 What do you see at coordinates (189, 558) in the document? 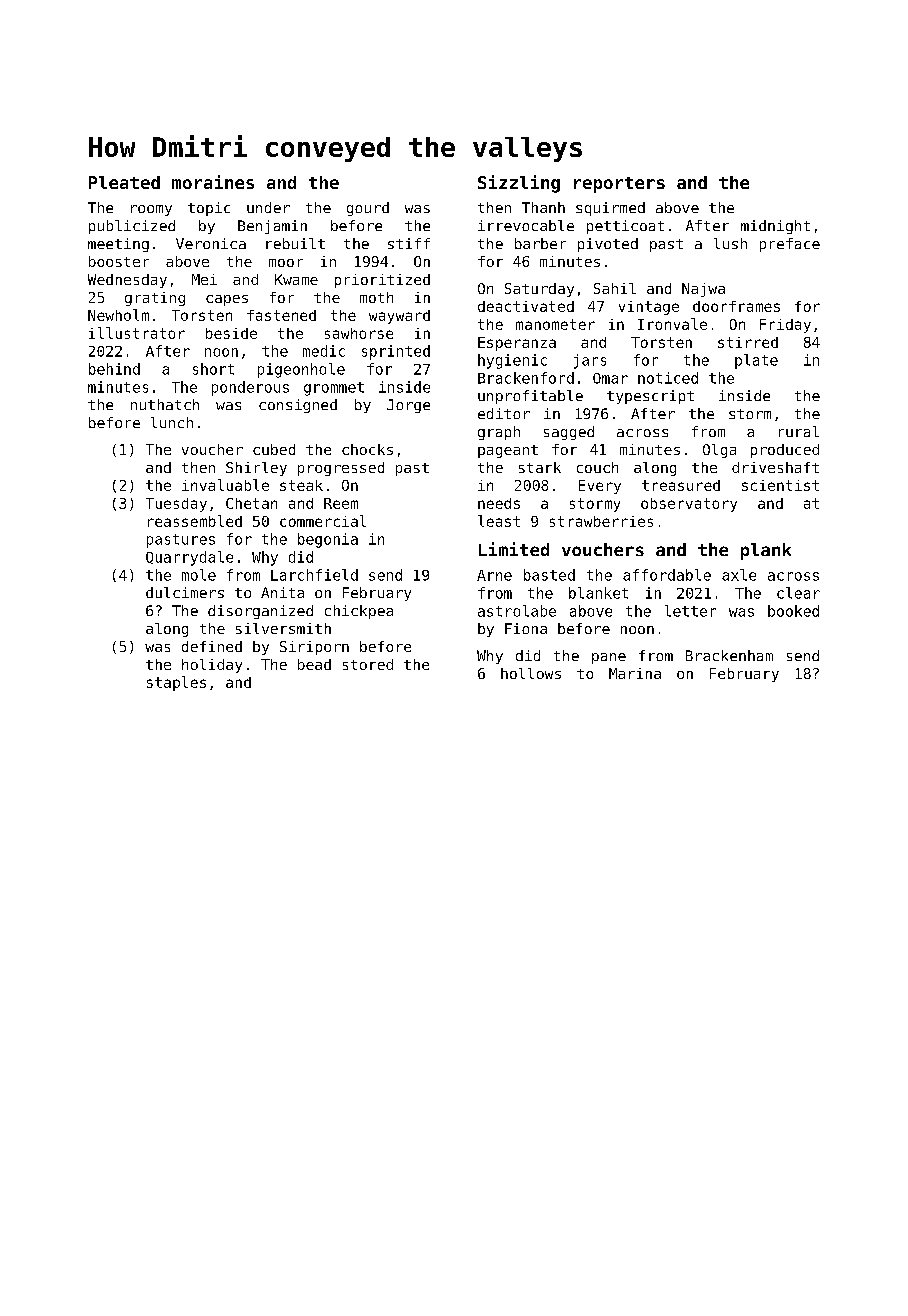
I see `Quarrydale` at bounding box center [189, 558].
